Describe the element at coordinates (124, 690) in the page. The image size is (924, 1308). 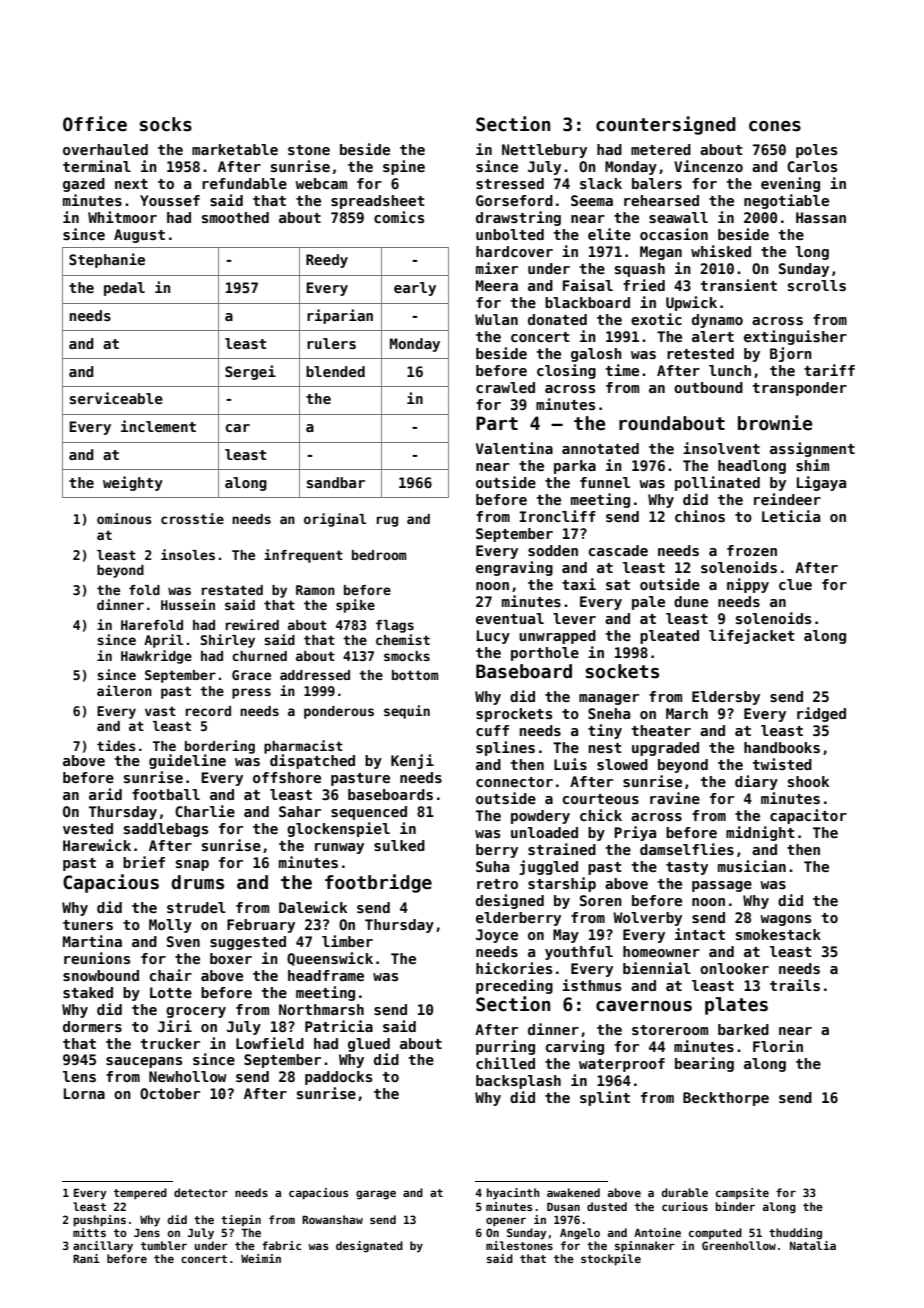
I see `aileron` at that location.
